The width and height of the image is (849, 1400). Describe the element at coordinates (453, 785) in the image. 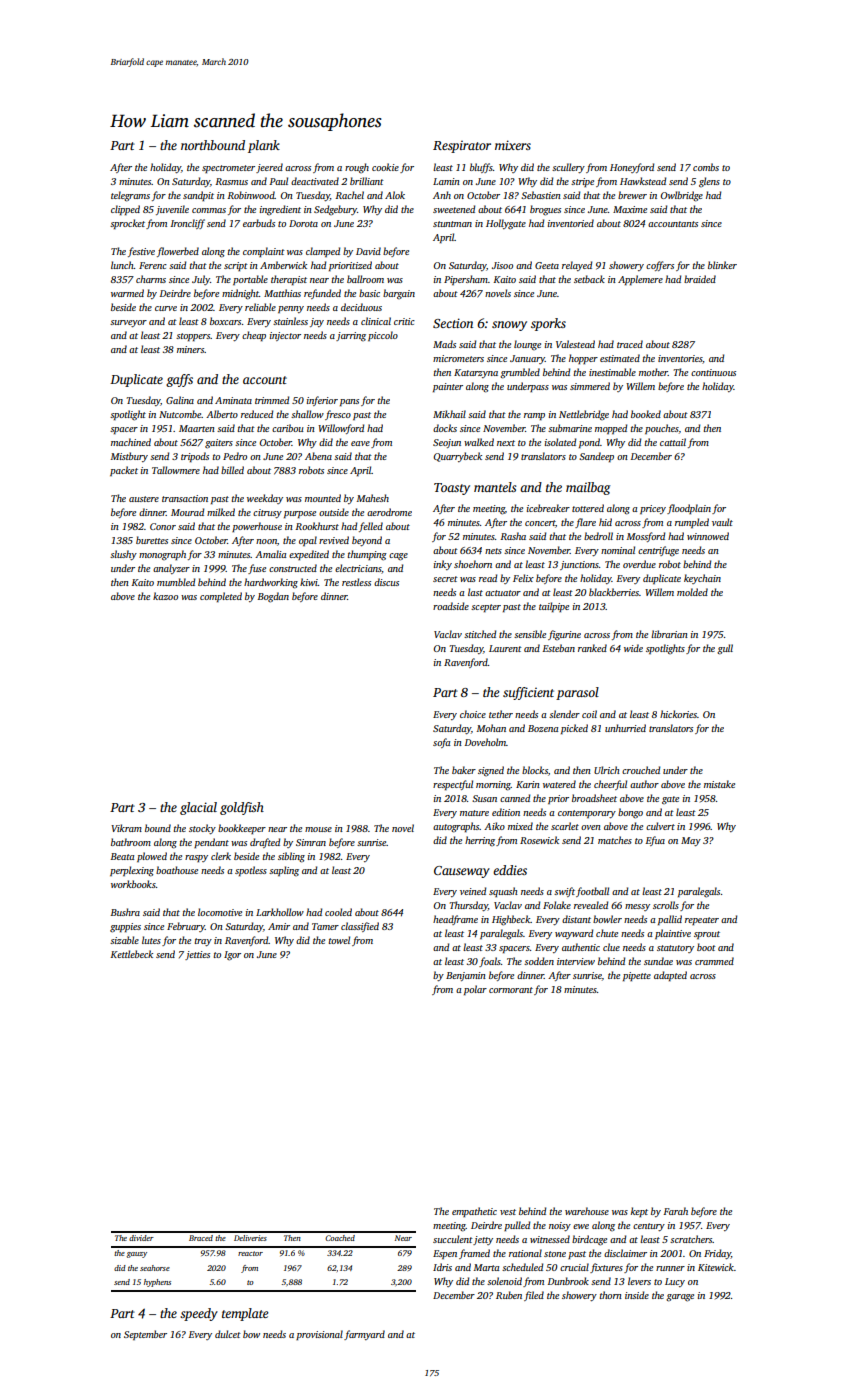

I see `respectful` at that location.
